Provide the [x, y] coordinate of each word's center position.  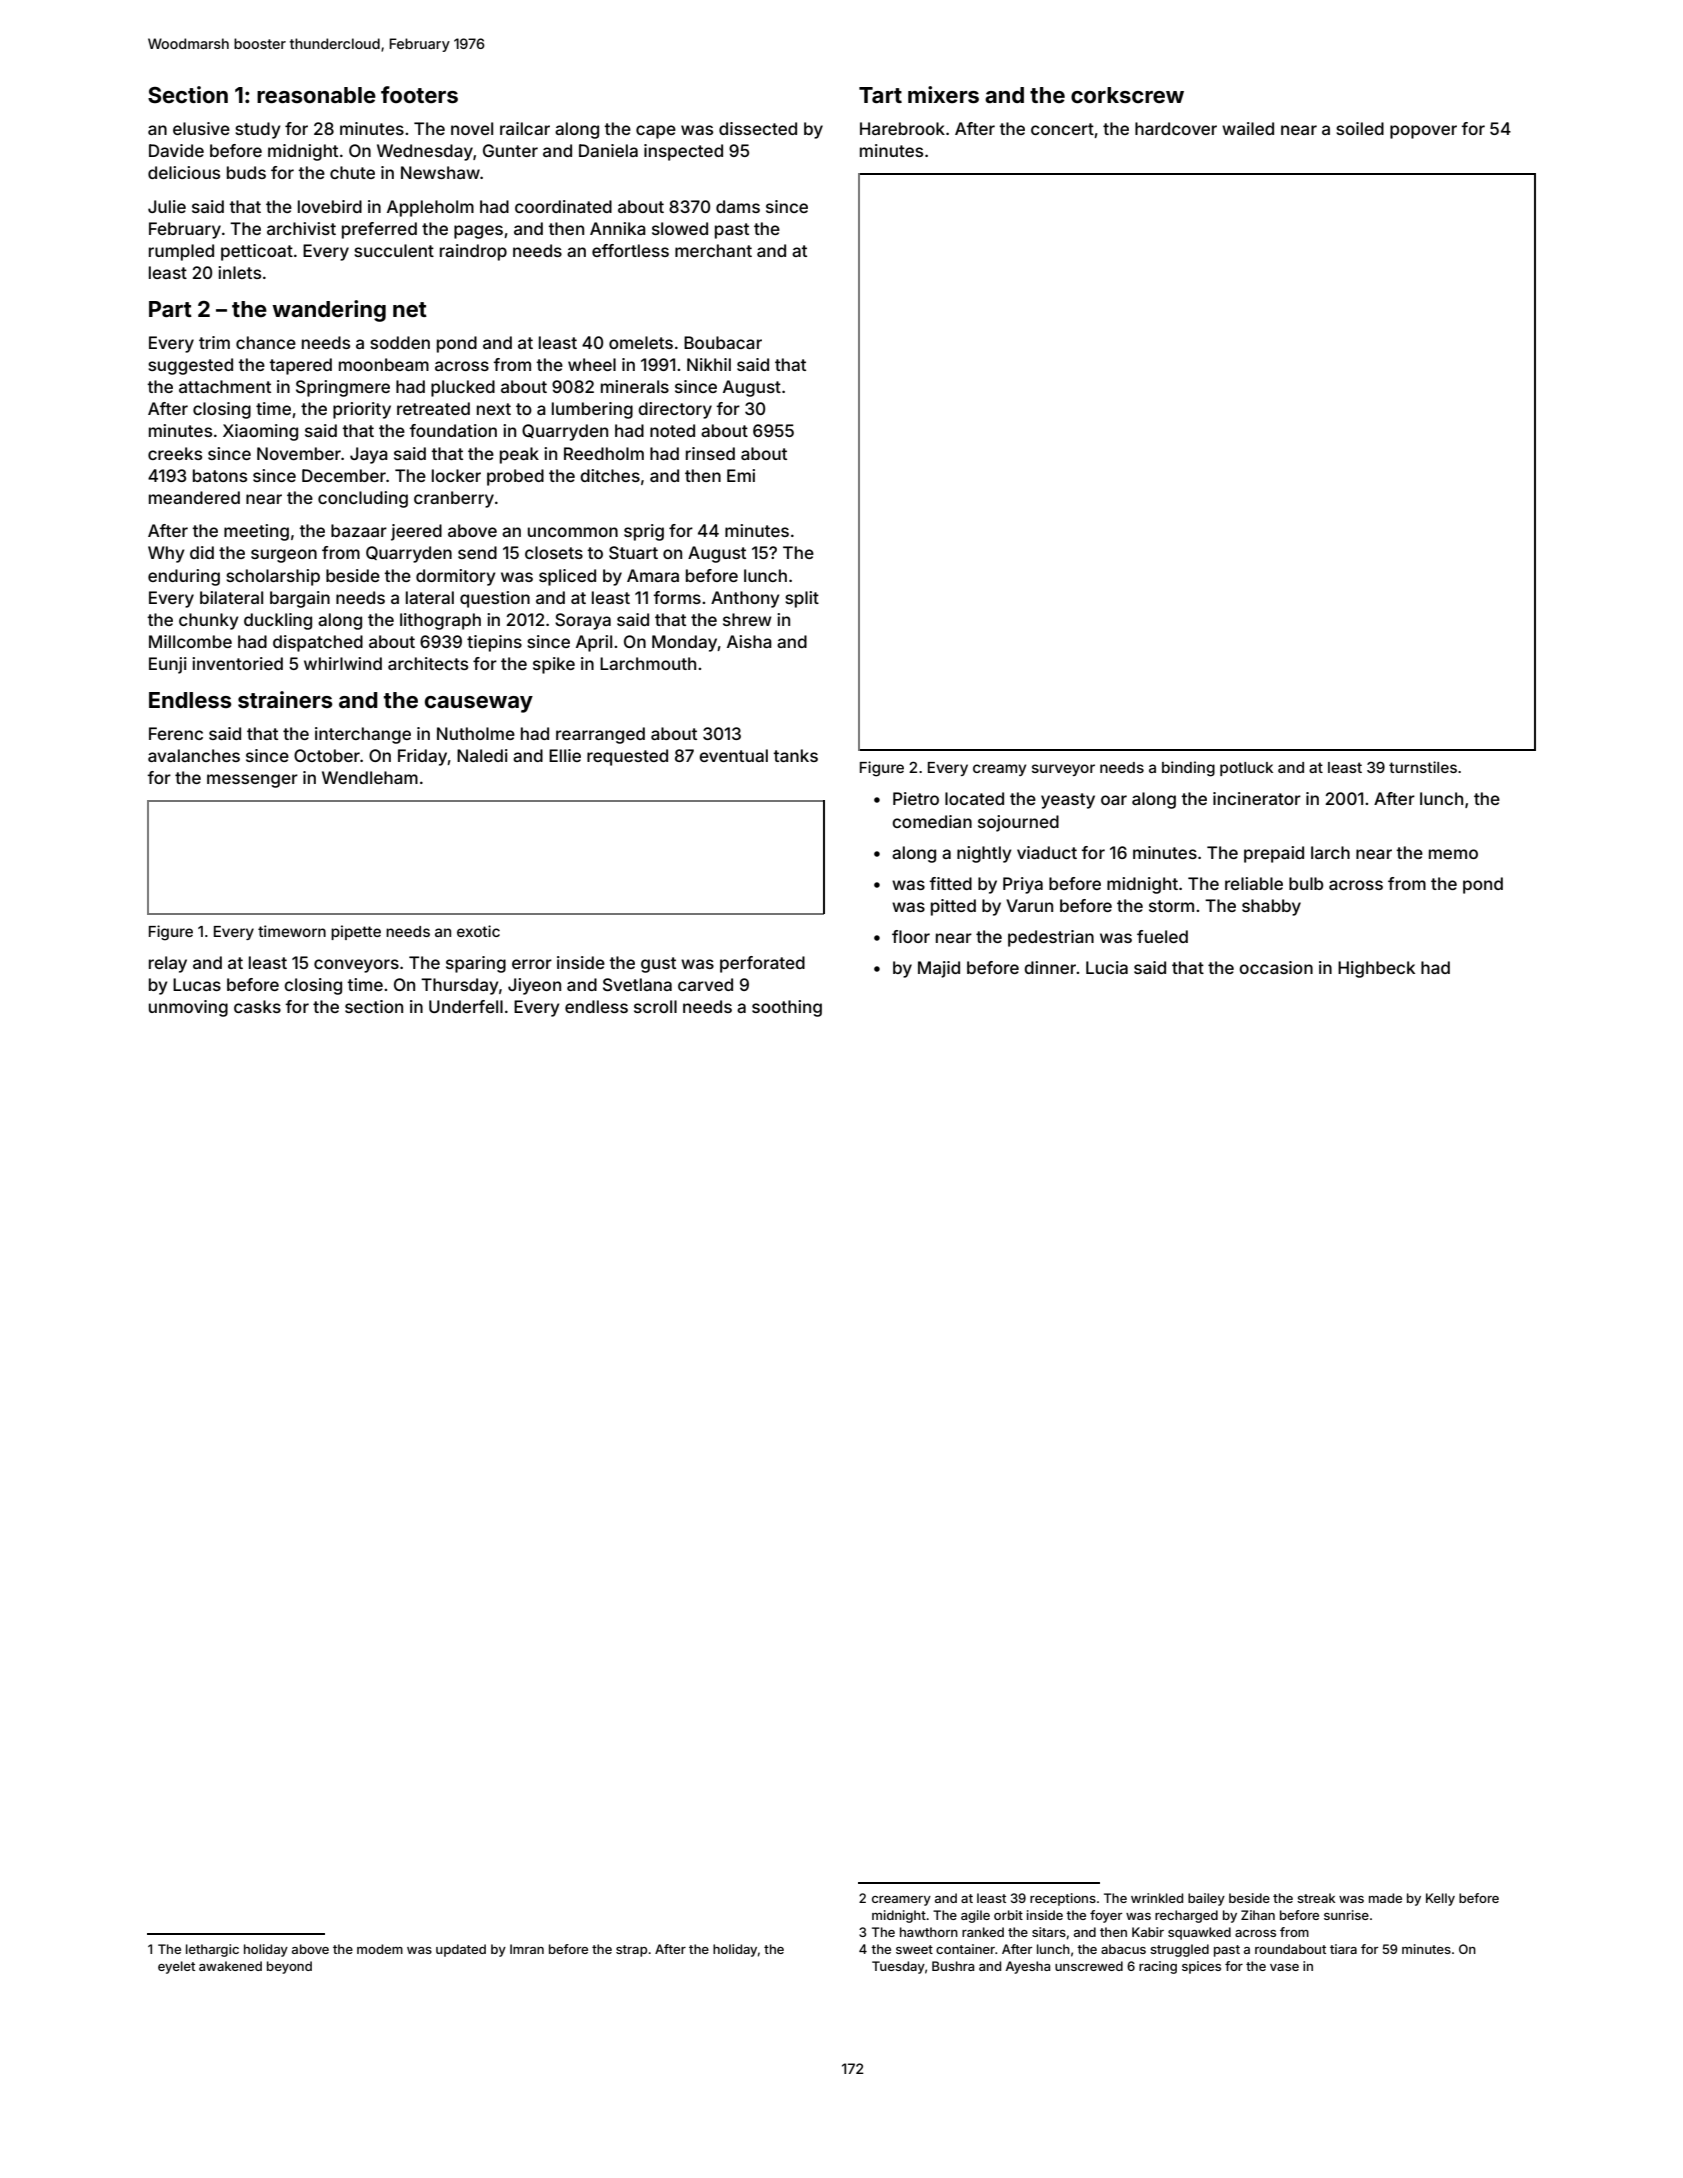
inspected [683, 152]
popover [1423, 132]
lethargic [212, 1950]
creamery [901, 1901]
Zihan [1258, 1915]
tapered [300, 366]
